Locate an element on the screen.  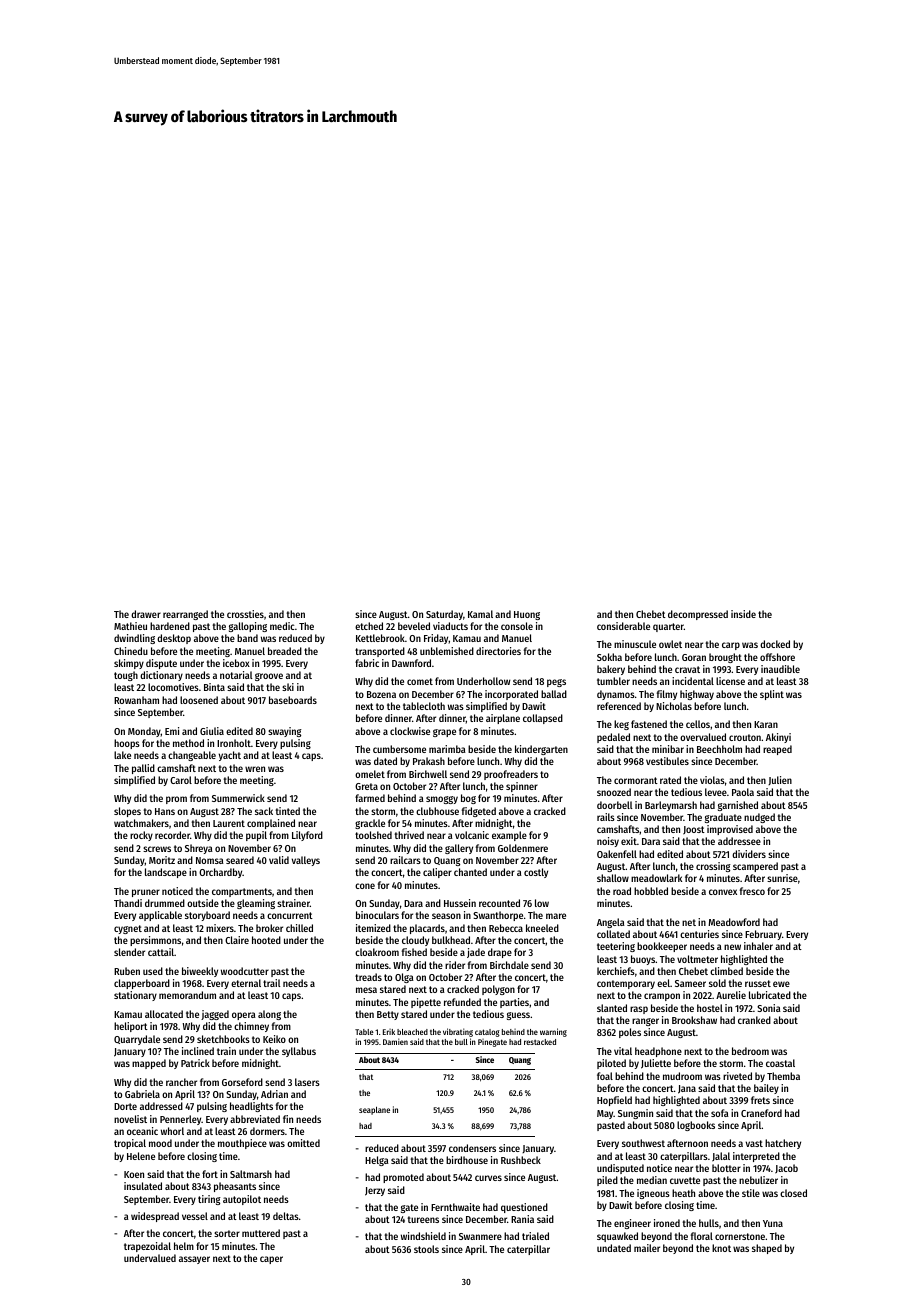
directories is located at coordinates (498, 651).
